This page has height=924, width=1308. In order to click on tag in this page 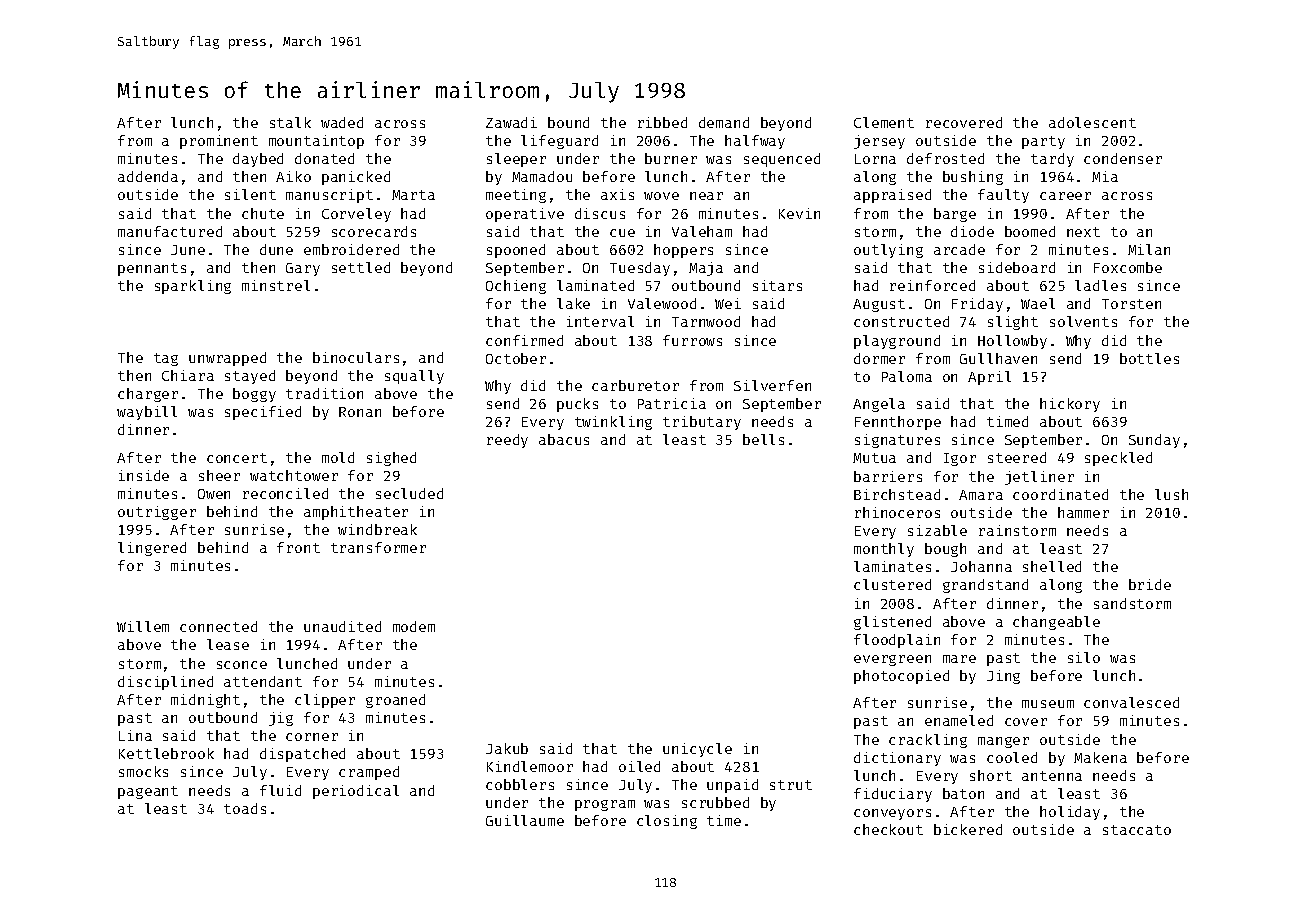, I will do `click(166, 359)`.
